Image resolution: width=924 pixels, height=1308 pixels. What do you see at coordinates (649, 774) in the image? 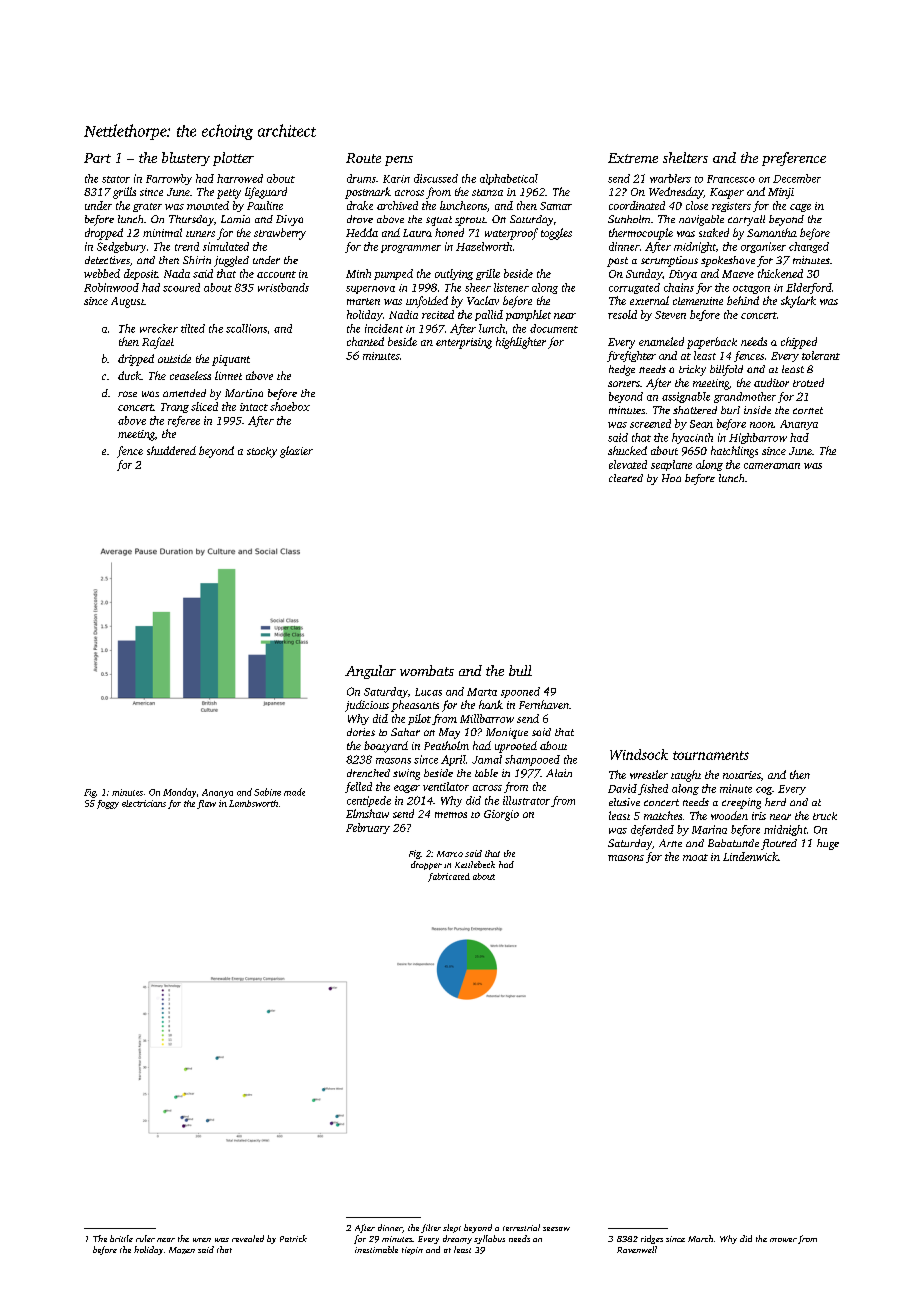
I see `wrestler` at bounding box center [649, 774].
